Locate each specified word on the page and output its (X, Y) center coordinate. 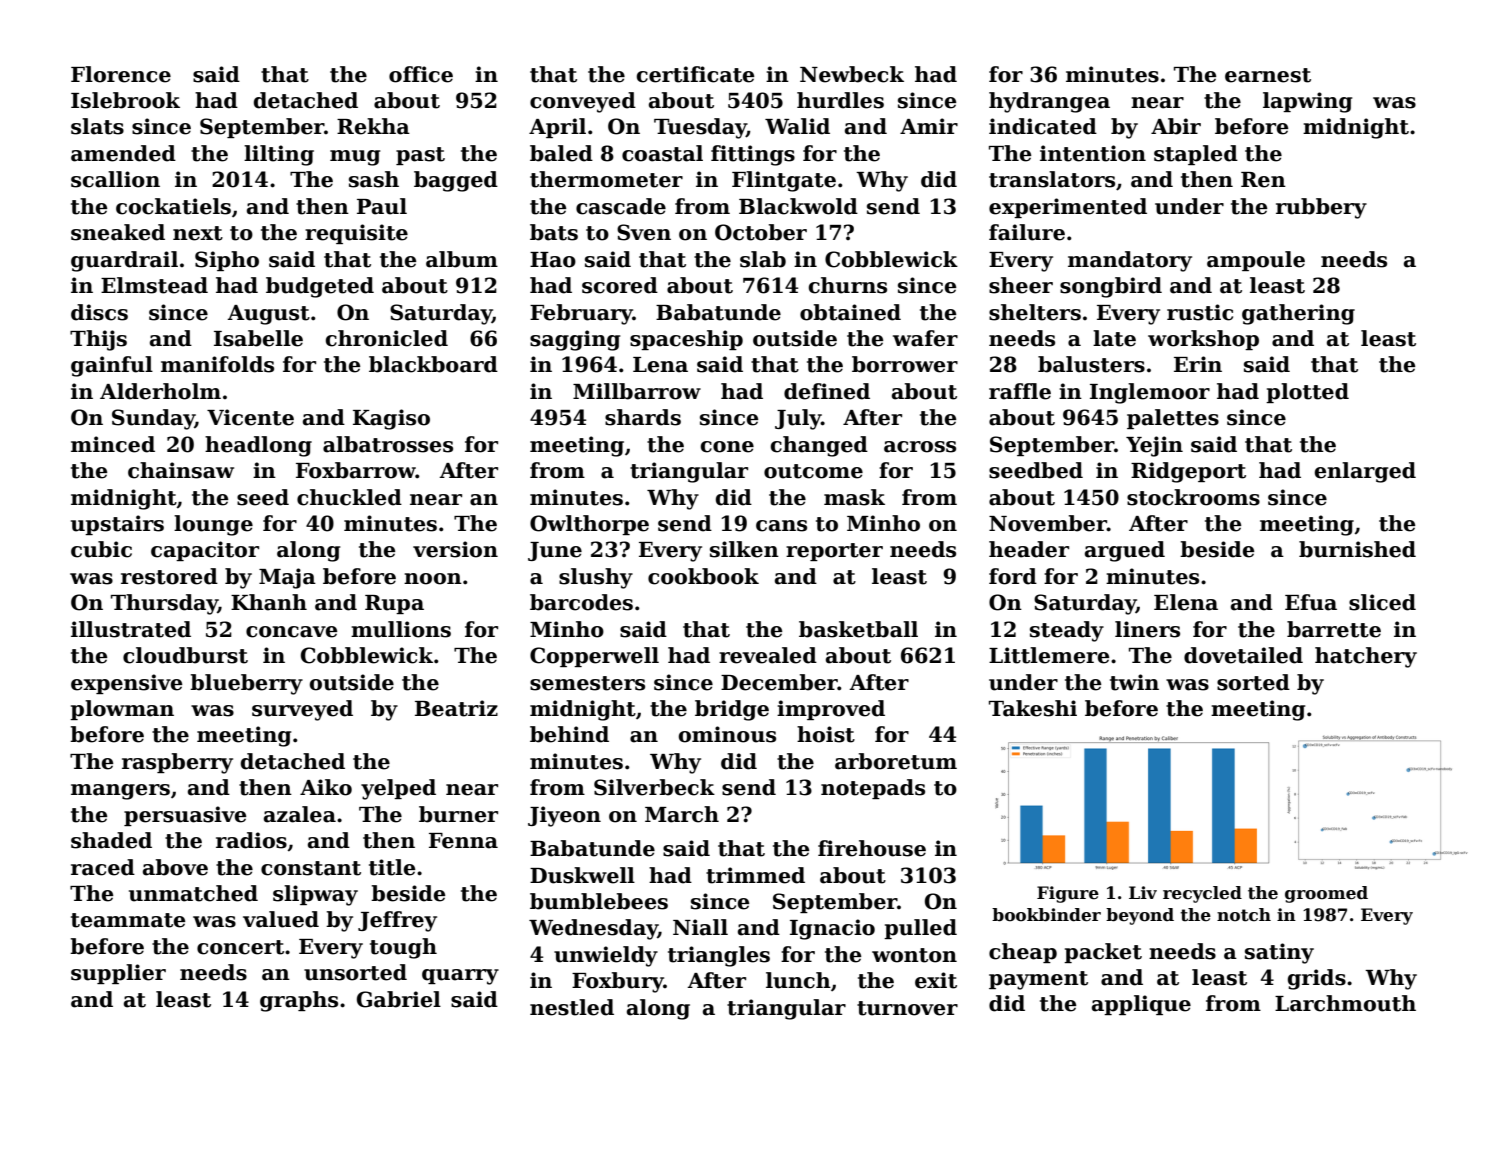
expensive (126, 684)
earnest (1268, 75)
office (421, 74)
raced (103, 867)
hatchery (1366, 657)
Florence (121, 74)
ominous (727, 734)
